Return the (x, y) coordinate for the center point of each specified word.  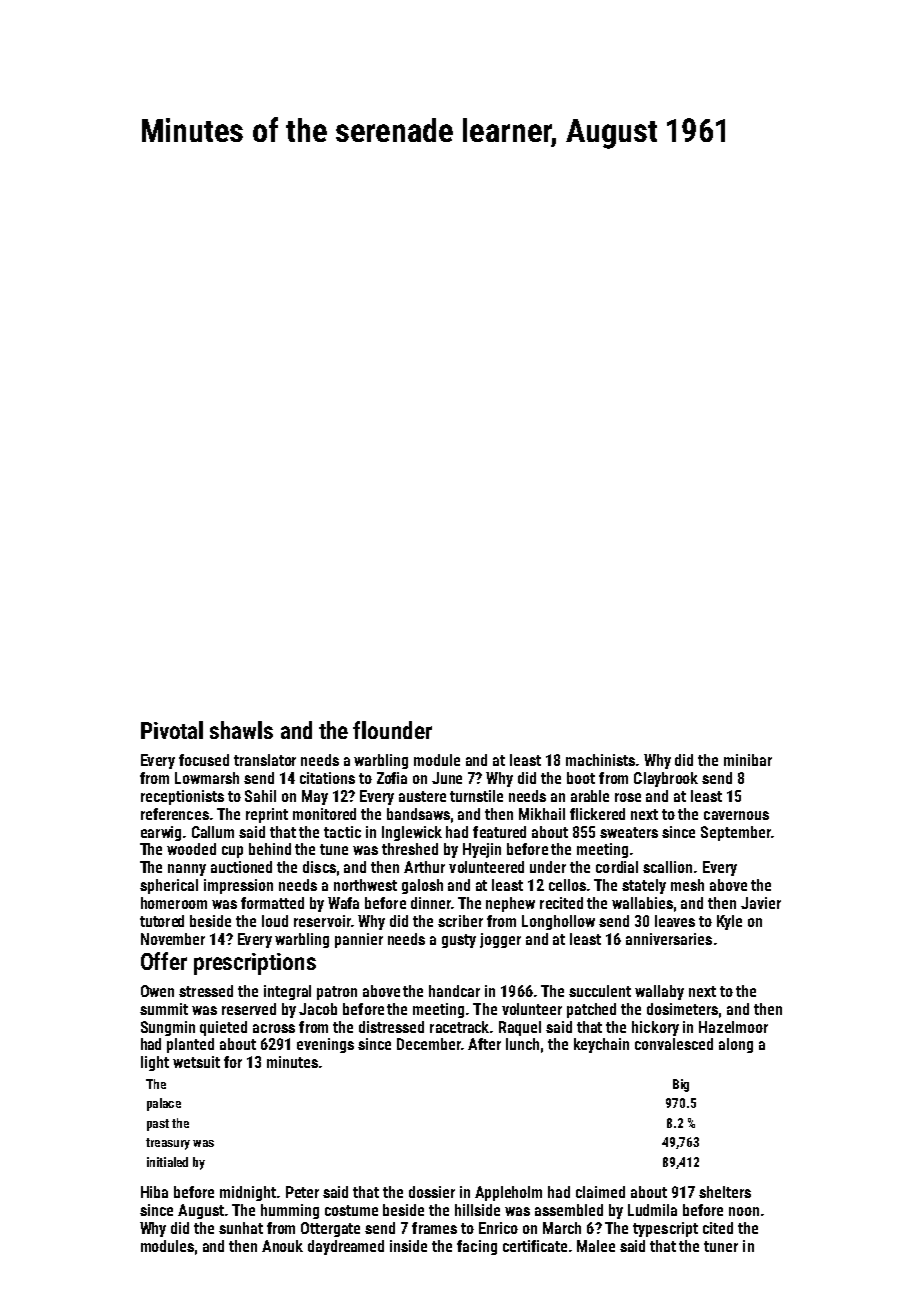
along (736, 1045)
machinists (600, 760)
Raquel (520, 1028)
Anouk (282, 1246)
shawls (241, 730)
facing (477, 1247)
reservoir (322, 921)
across (274, 1028)
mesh (687, 885)
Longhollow (558, 922)
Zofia (392, 778)
